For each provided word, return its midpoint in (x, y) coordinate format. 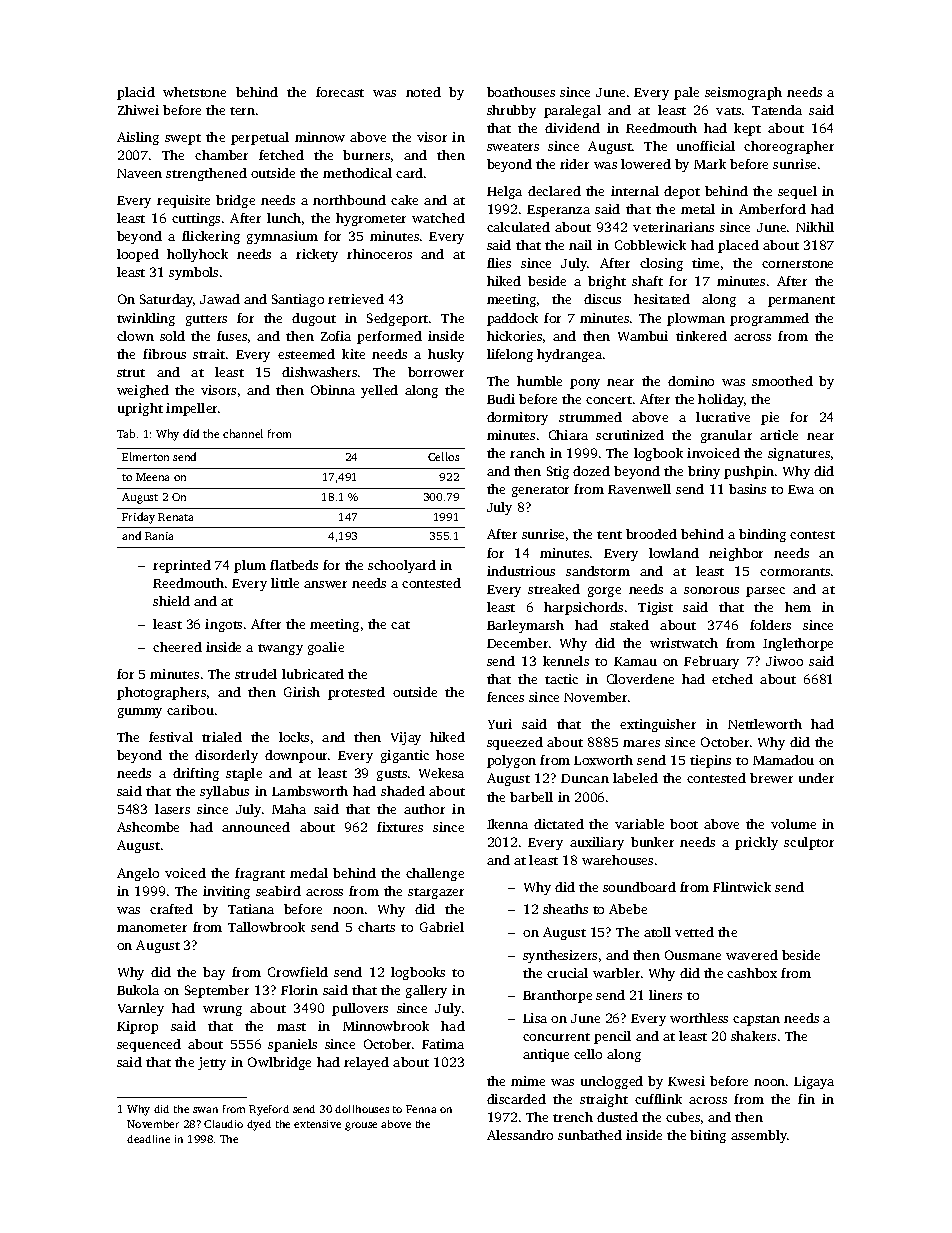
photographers (161, 693)
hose (450, 755)
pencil (612, 1037)
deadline (148, 1139)
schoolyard (402, 566)
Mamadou (783, 760)
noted (423, 92)
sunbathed (590, 1135)
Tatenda (777, 110)
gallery (426, 991)
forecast (340, 92)
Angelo (138, 874)
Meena (152, 477)
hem (798, 607)
